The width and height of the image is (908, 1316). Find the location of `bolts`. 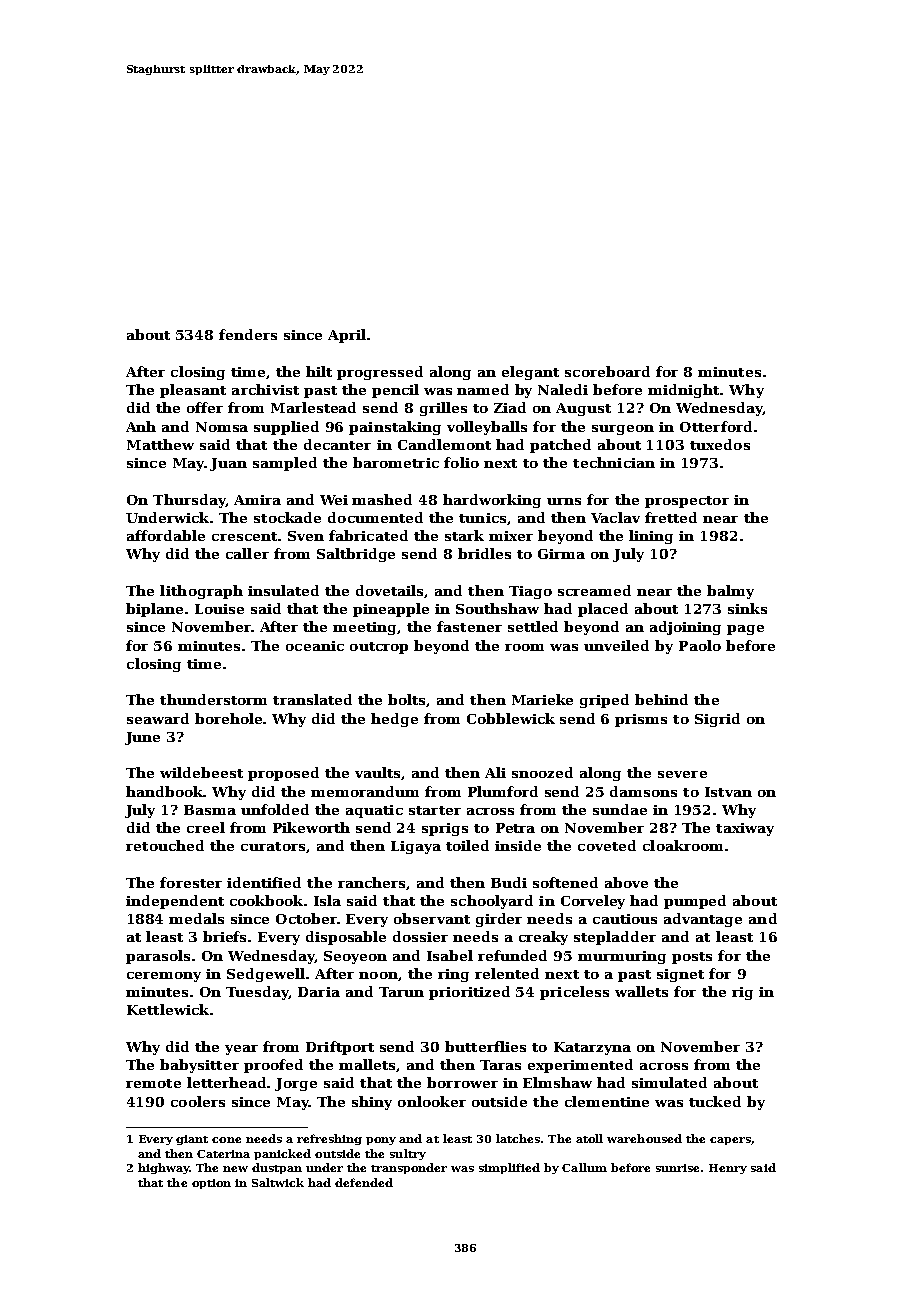

bolts is located at coordinates (407, 700).
